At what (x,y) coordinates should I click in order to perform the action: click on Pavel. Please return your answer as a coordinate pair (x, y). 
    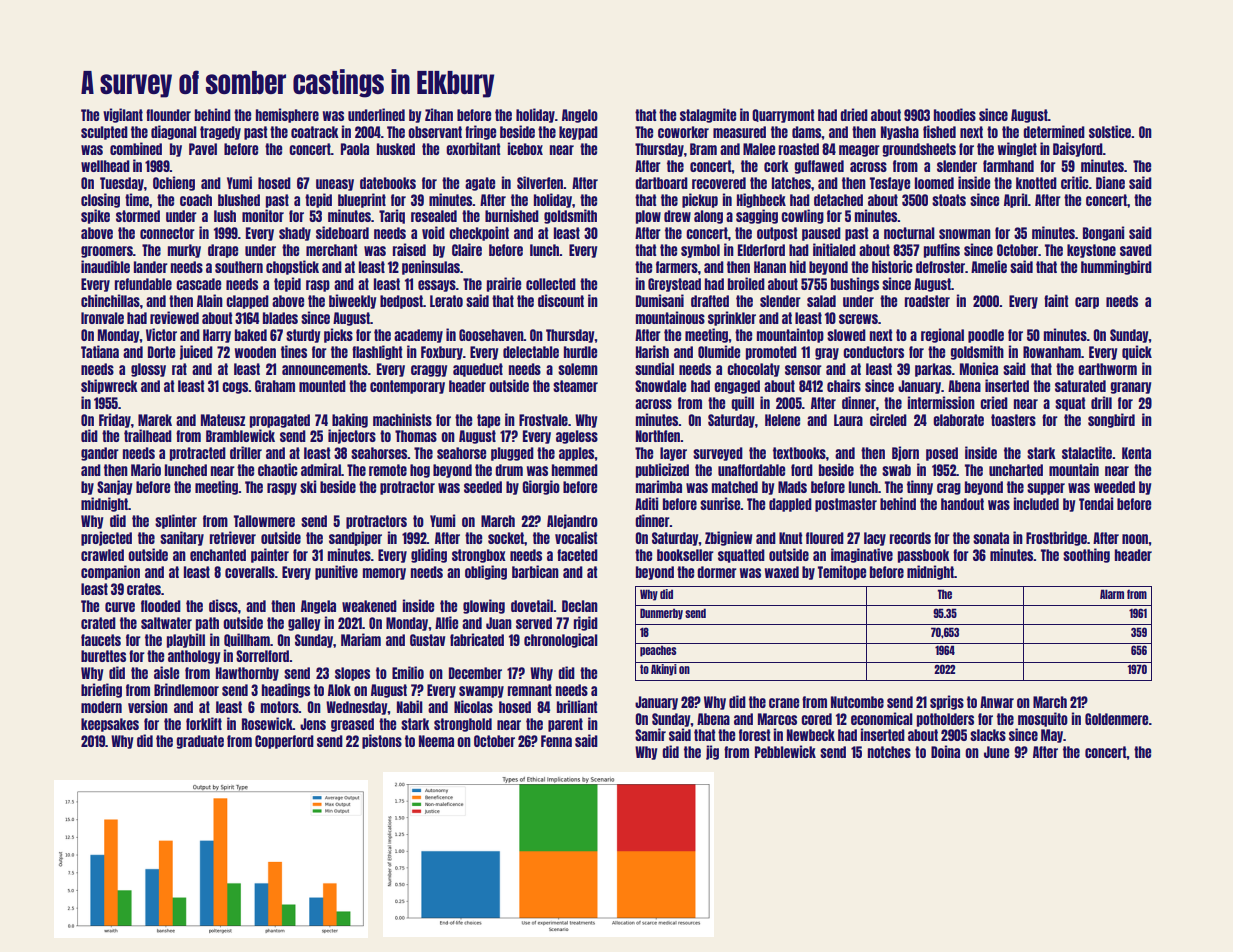
    Looking at the image, I should click on (203, 149).
